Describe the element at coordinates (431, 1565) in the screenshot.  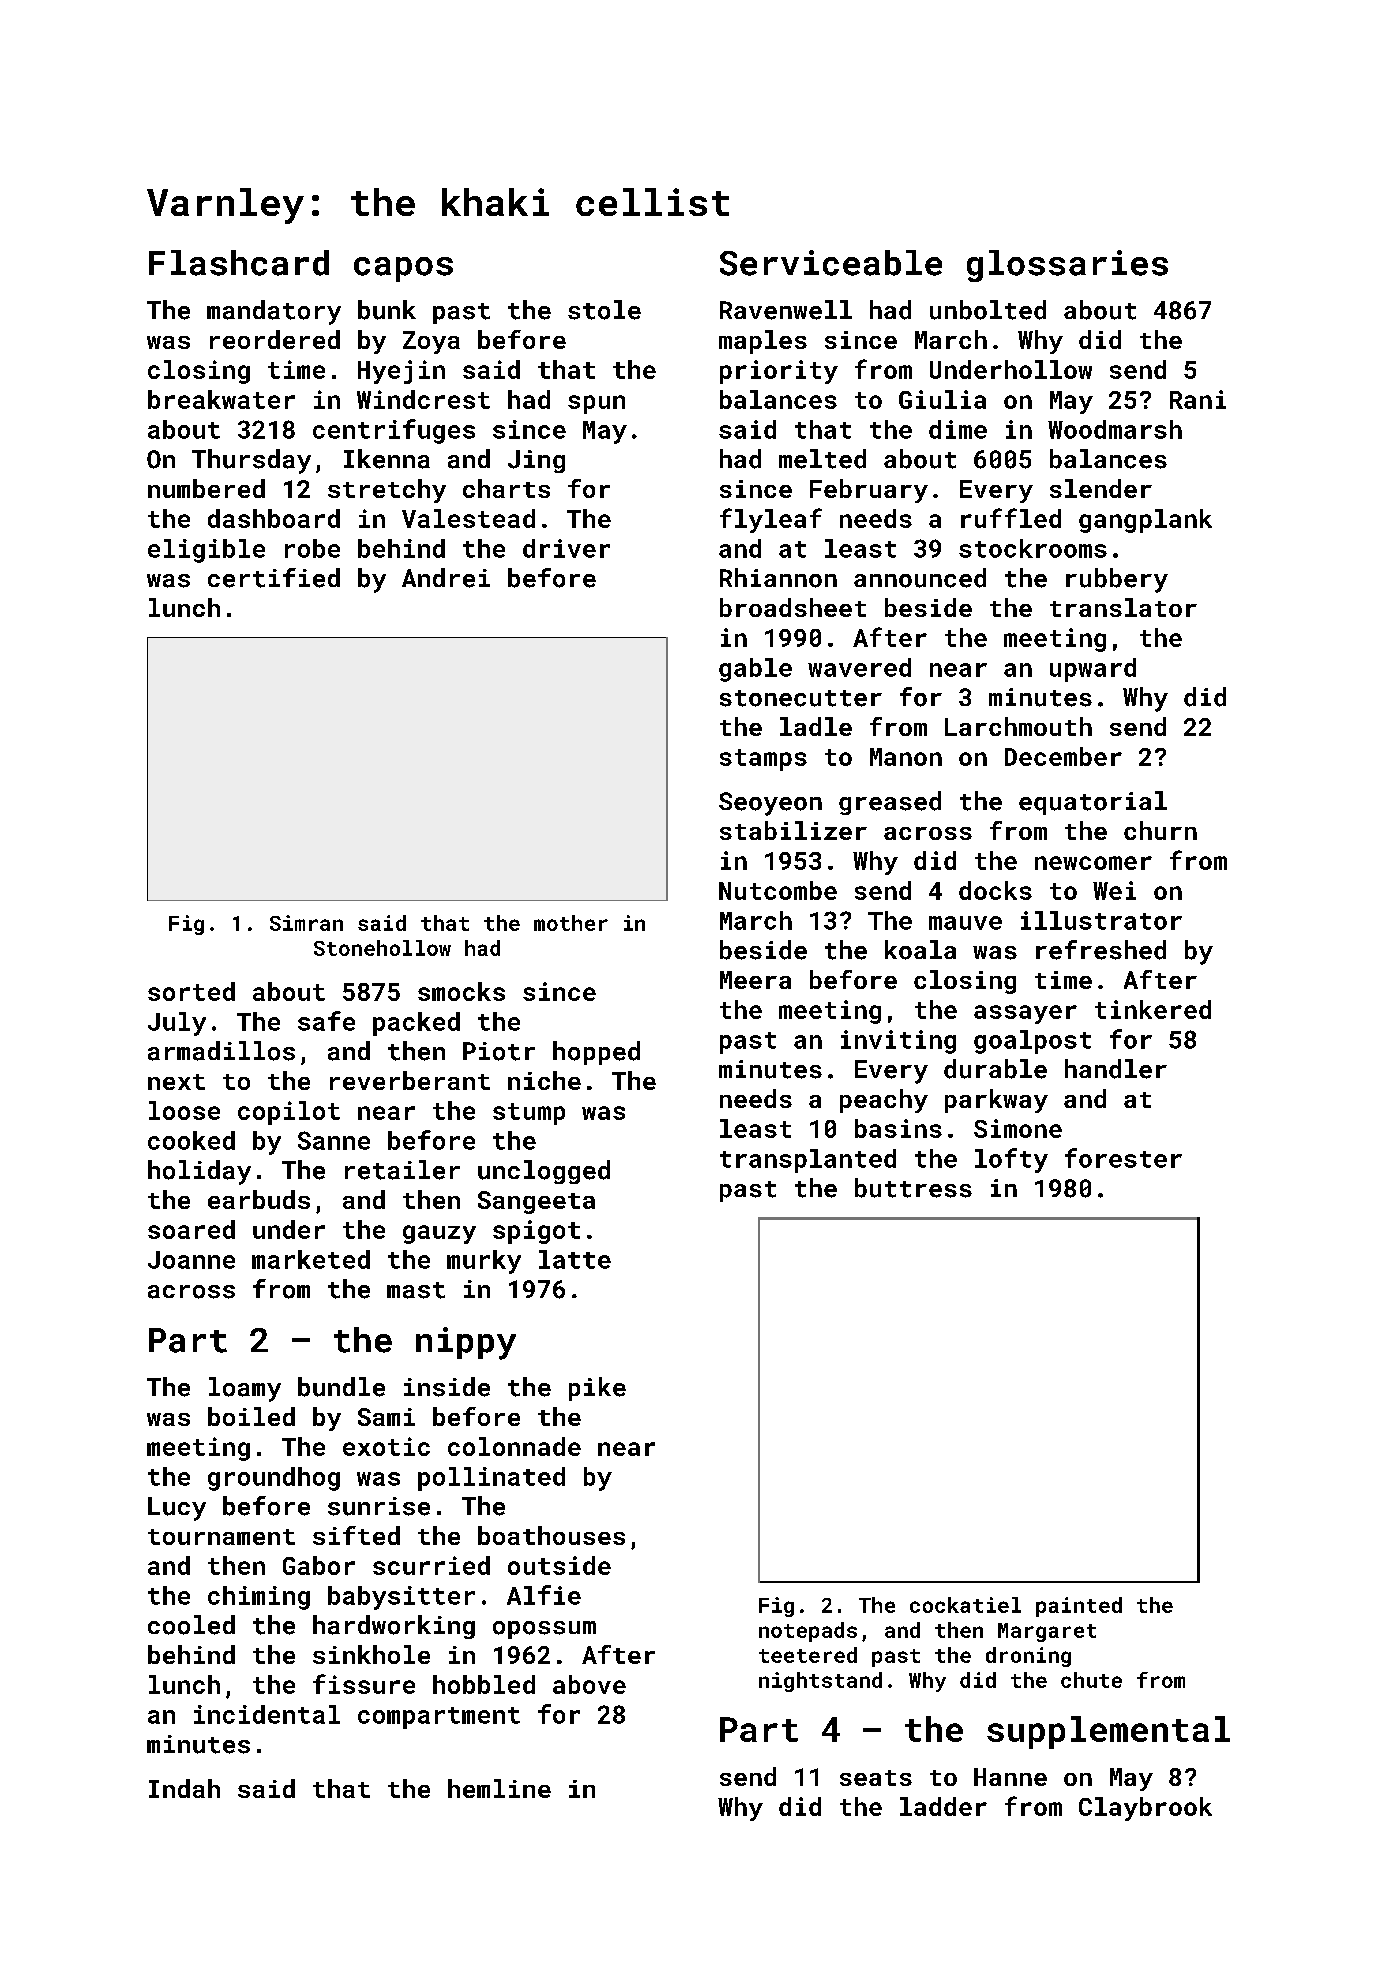
I see `scurried` at that location.
